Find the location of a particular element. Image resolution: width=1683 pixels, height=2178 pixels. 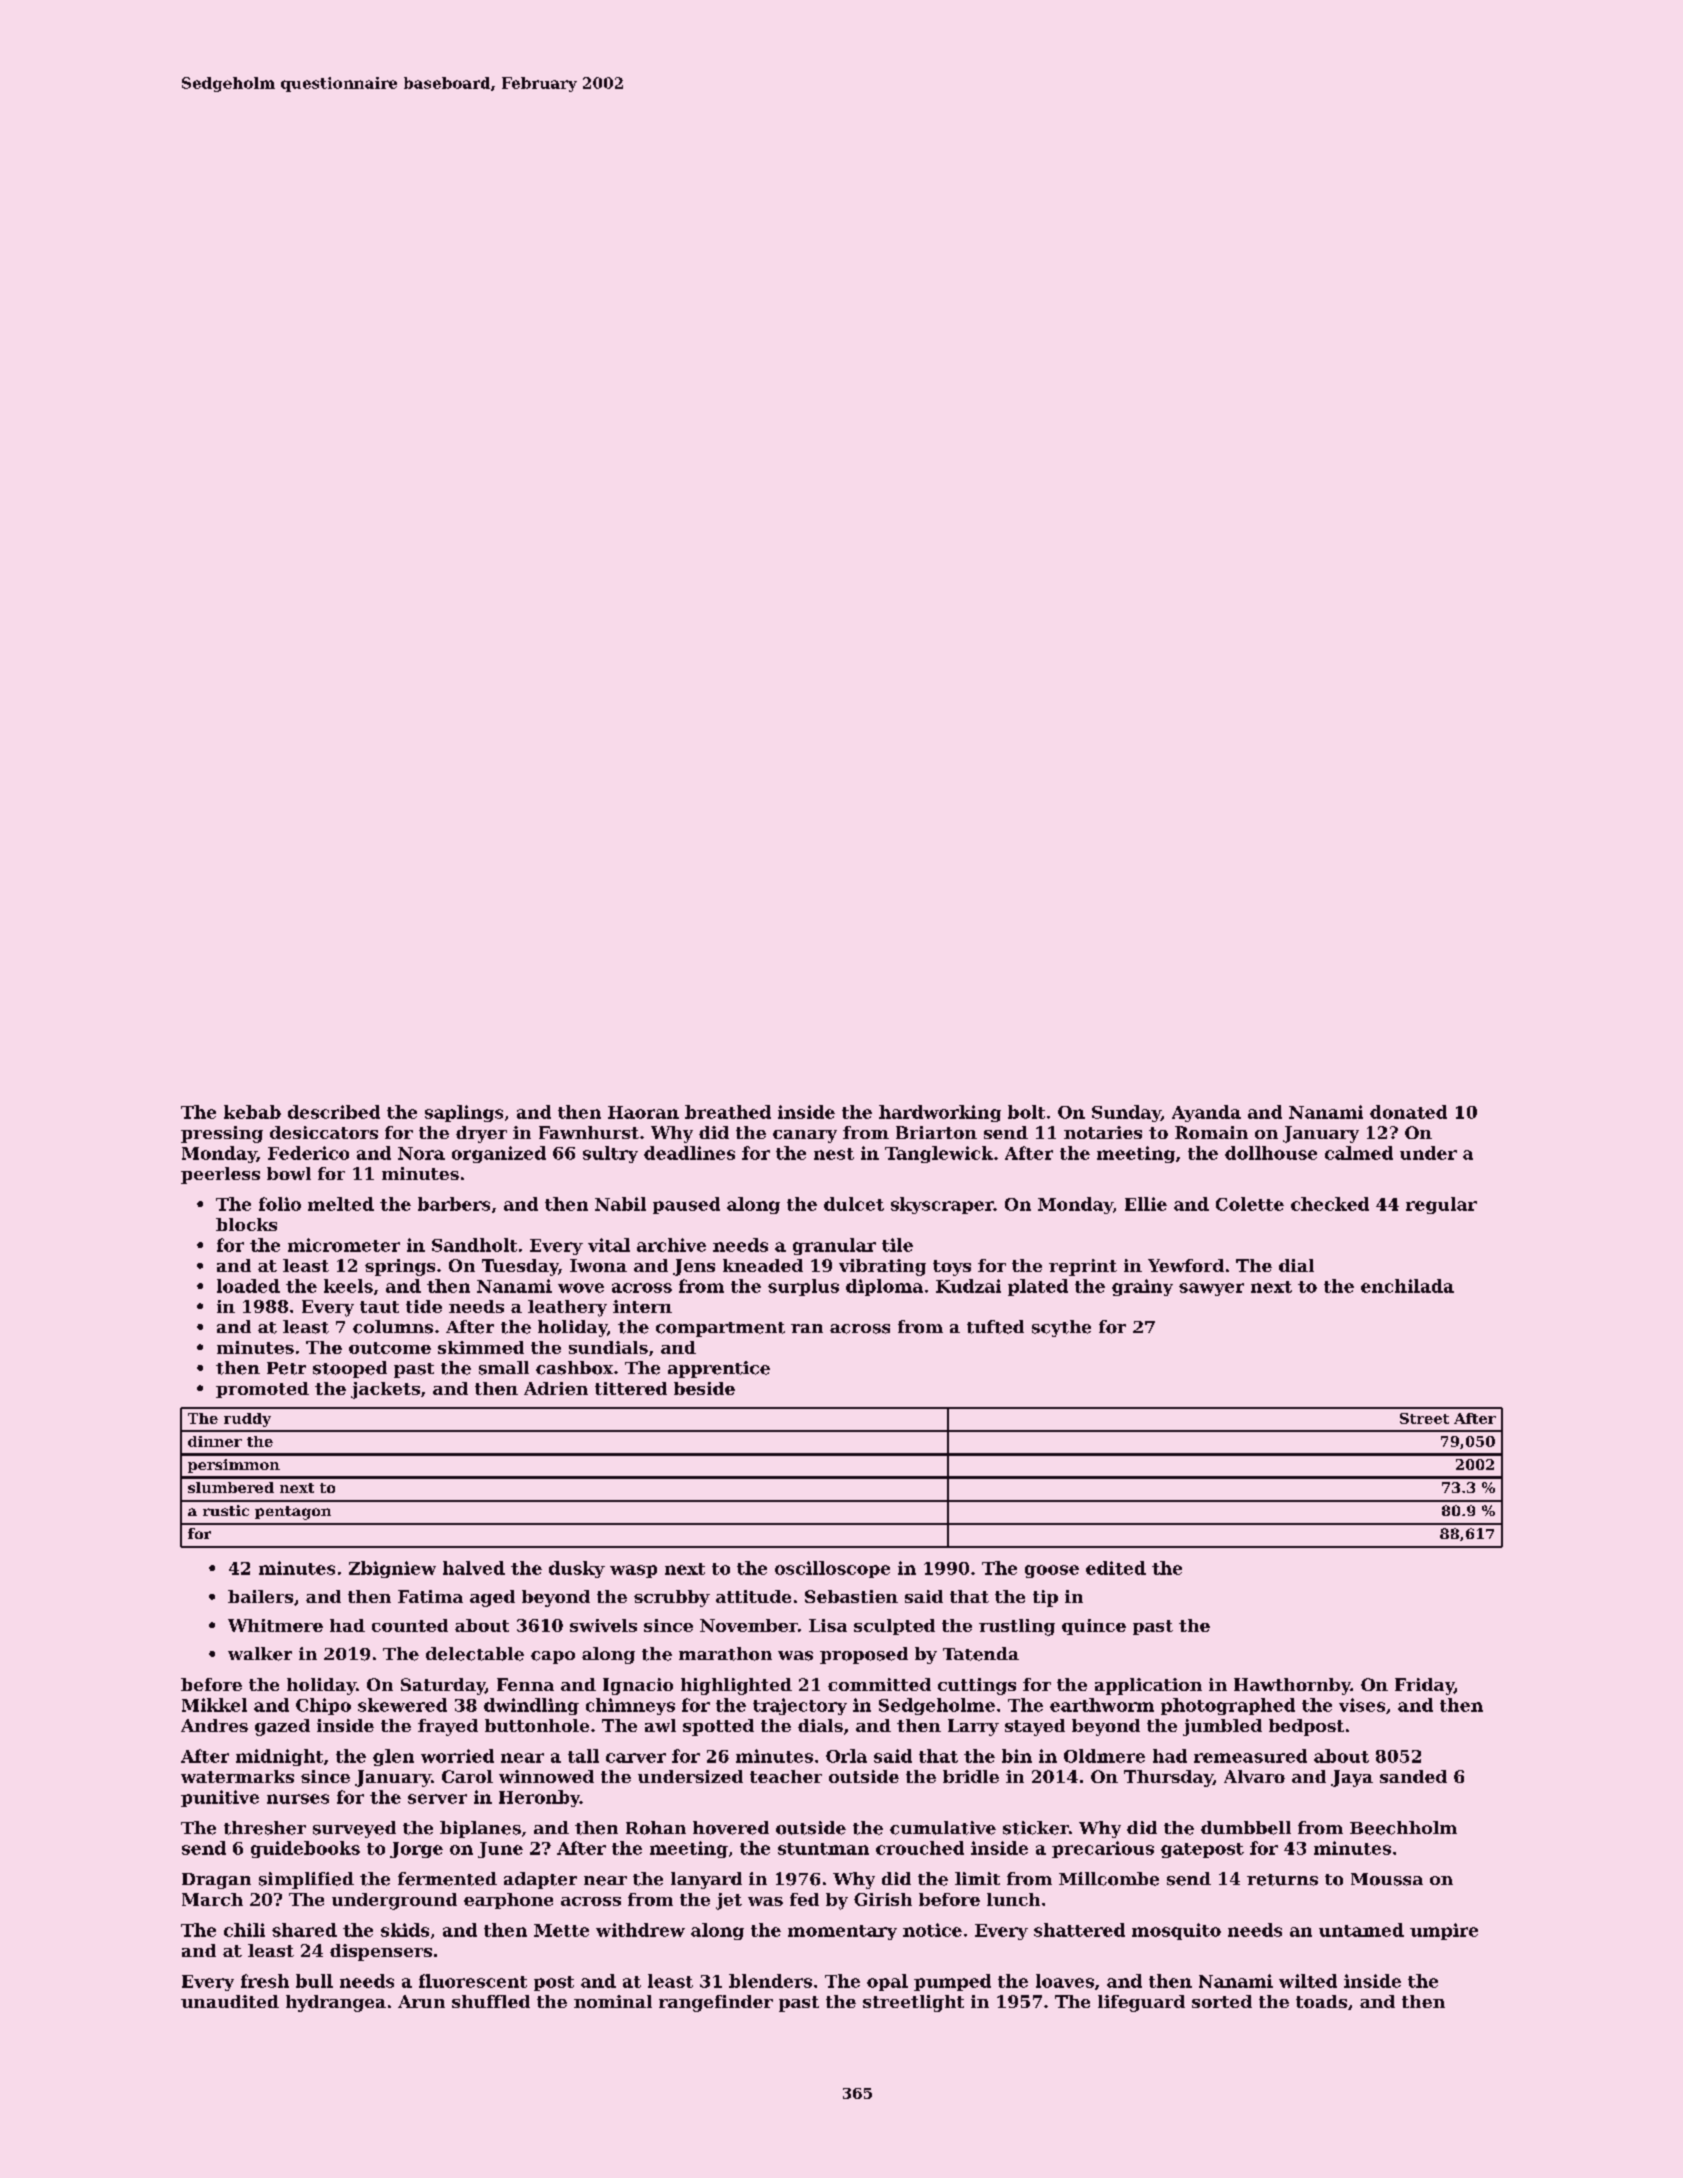

rustic is located at coordinates (226, 1510).
